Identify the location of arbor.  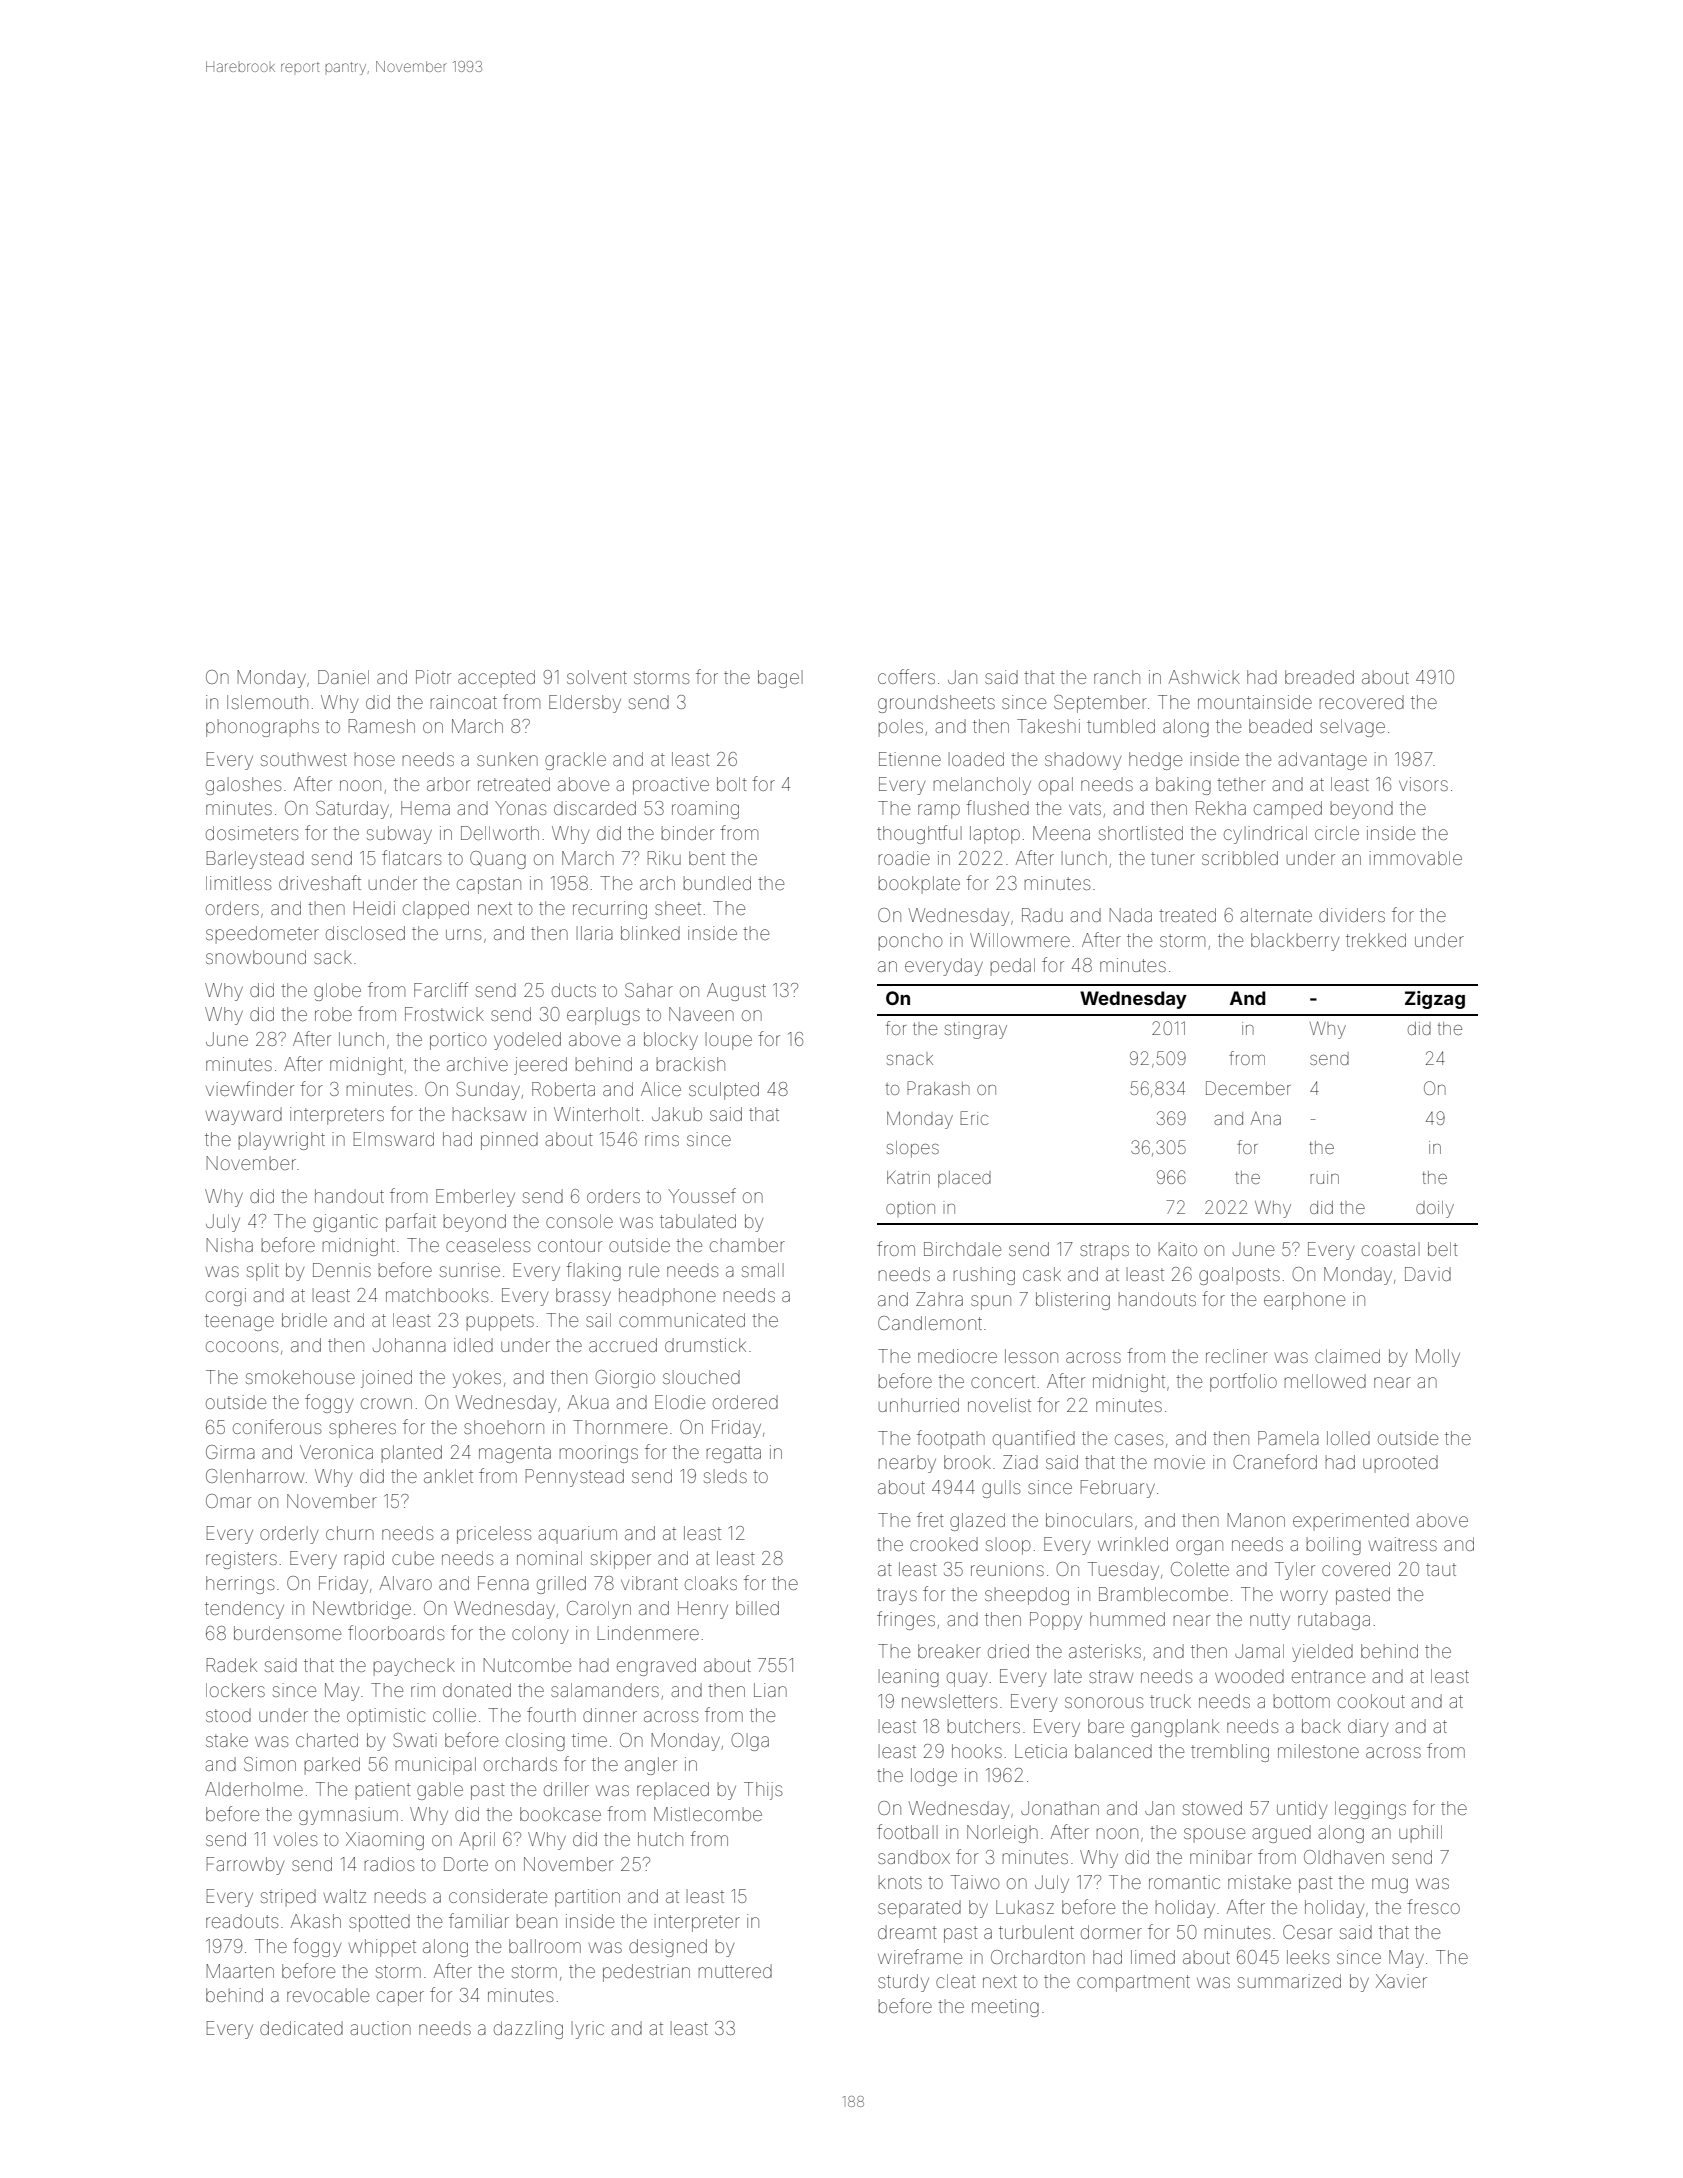
(448, 784).
